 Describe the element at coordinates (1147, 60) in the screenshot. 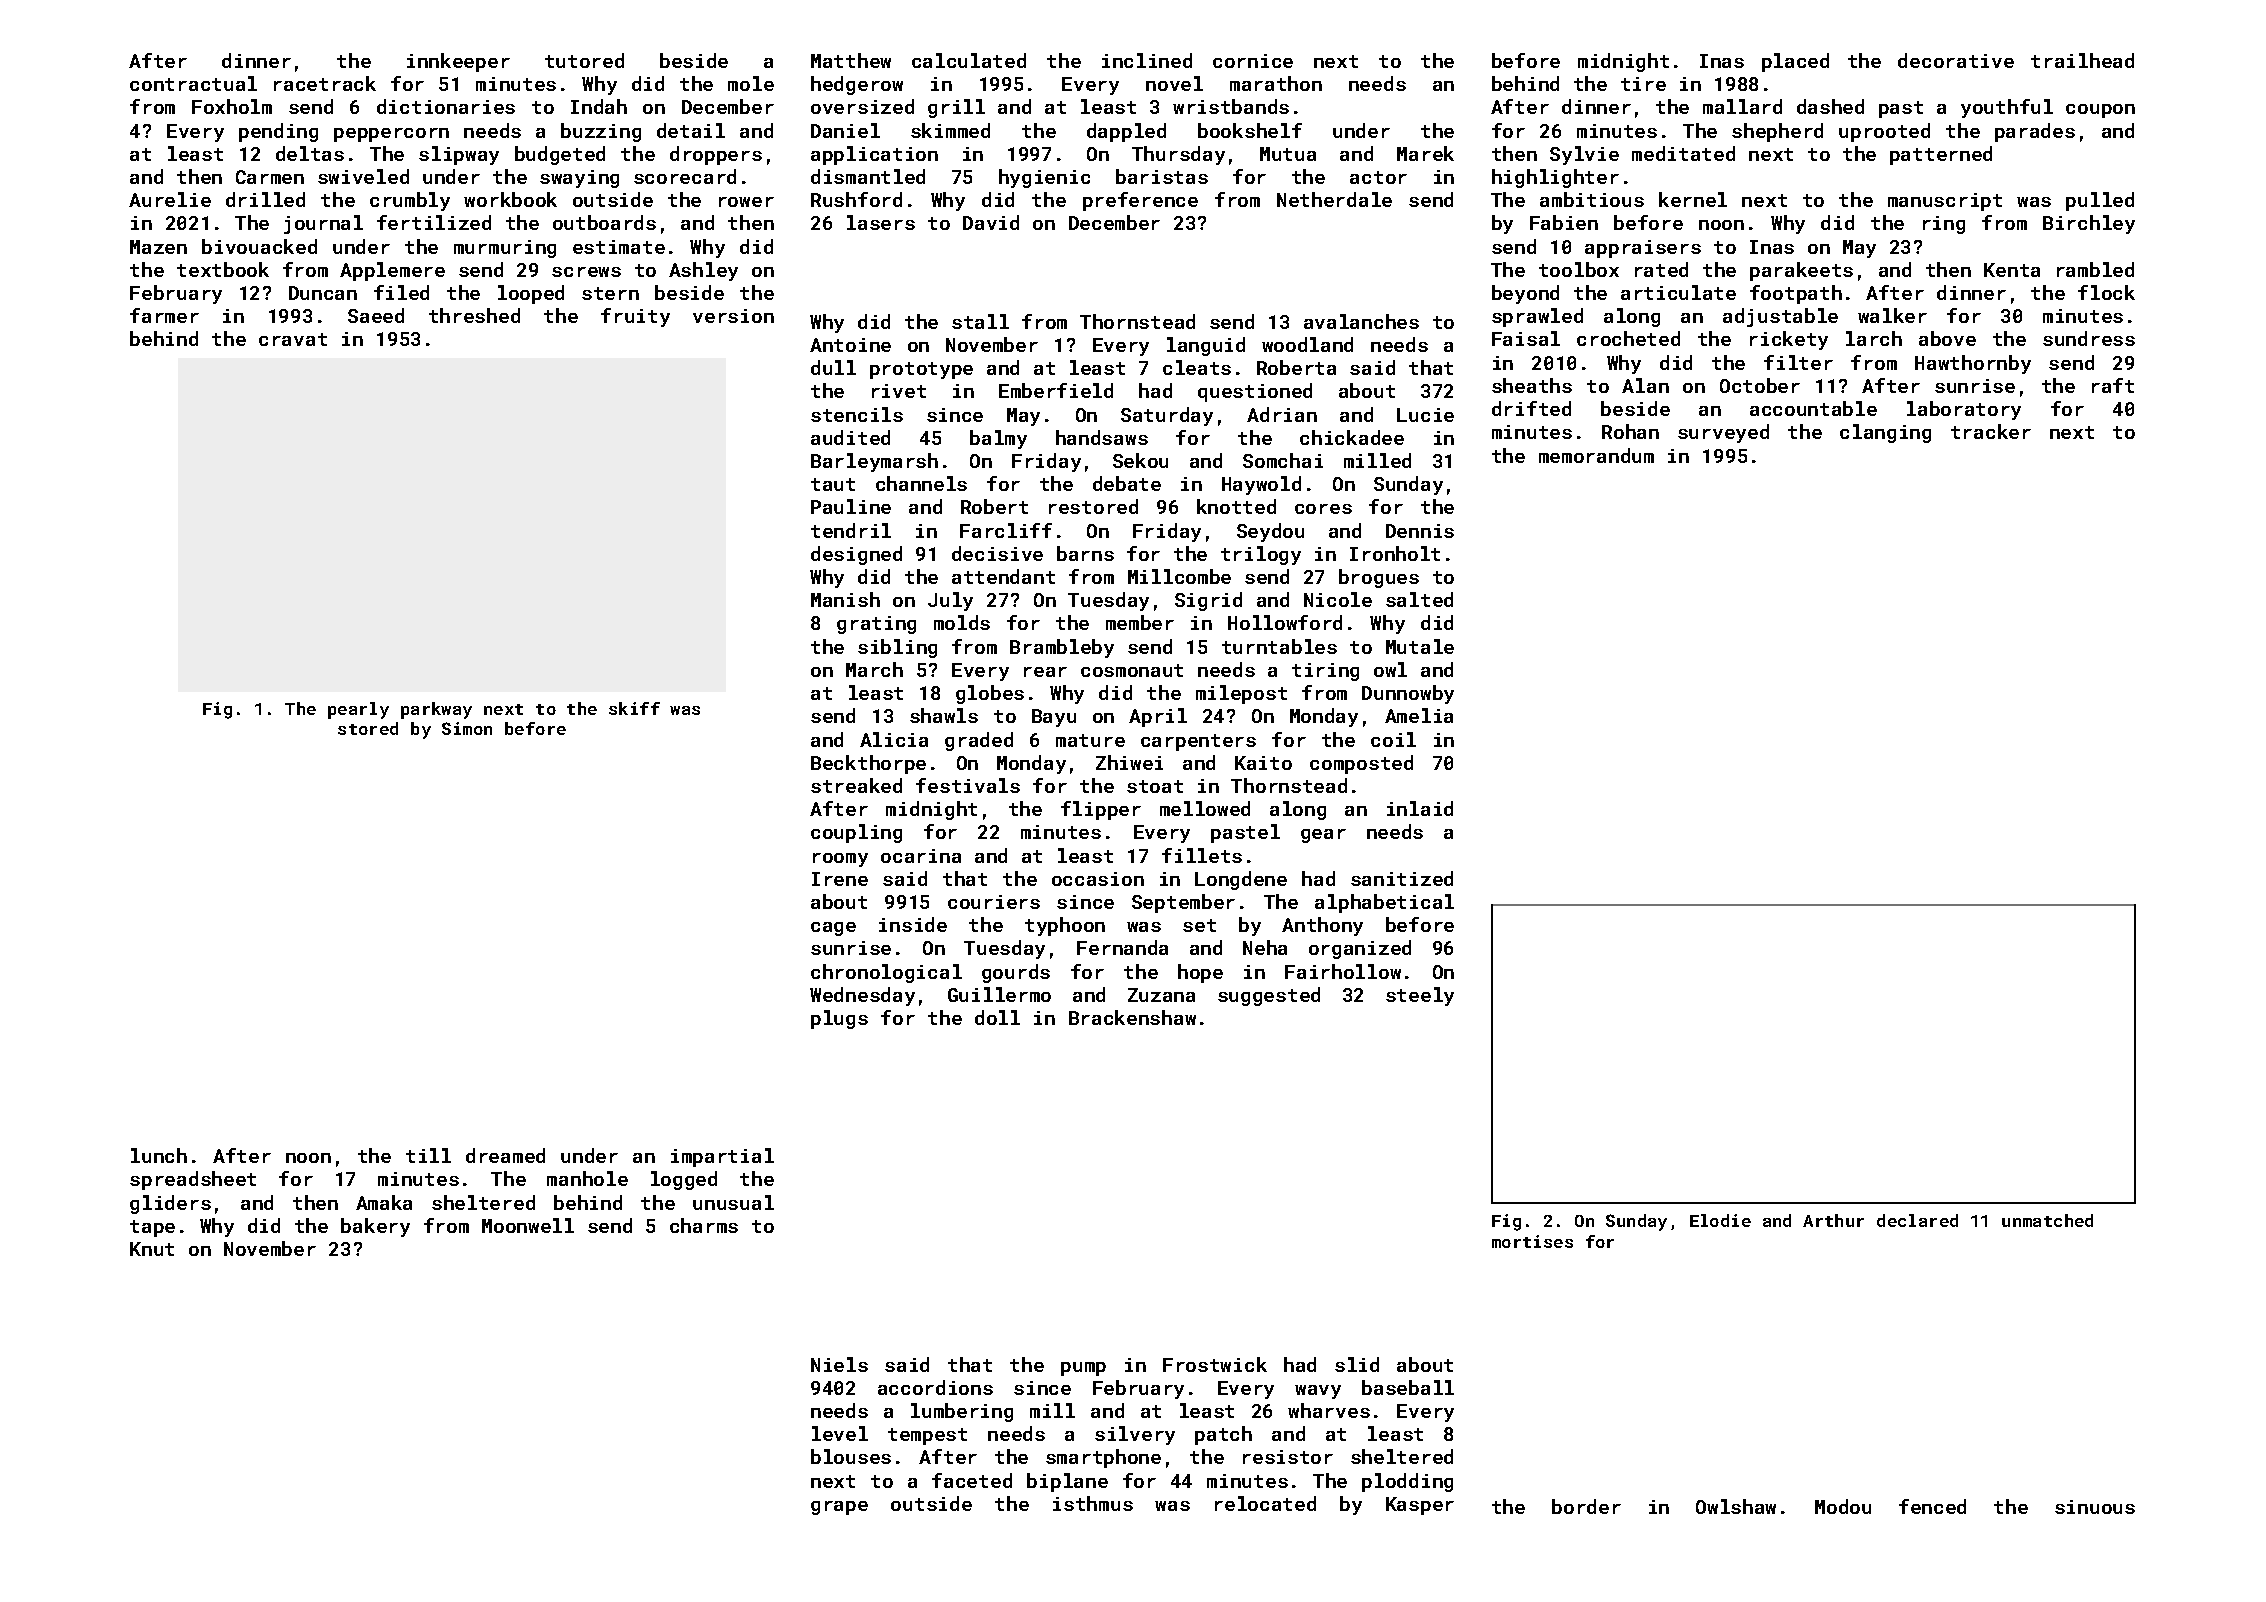

I see `inclined` at that location.
